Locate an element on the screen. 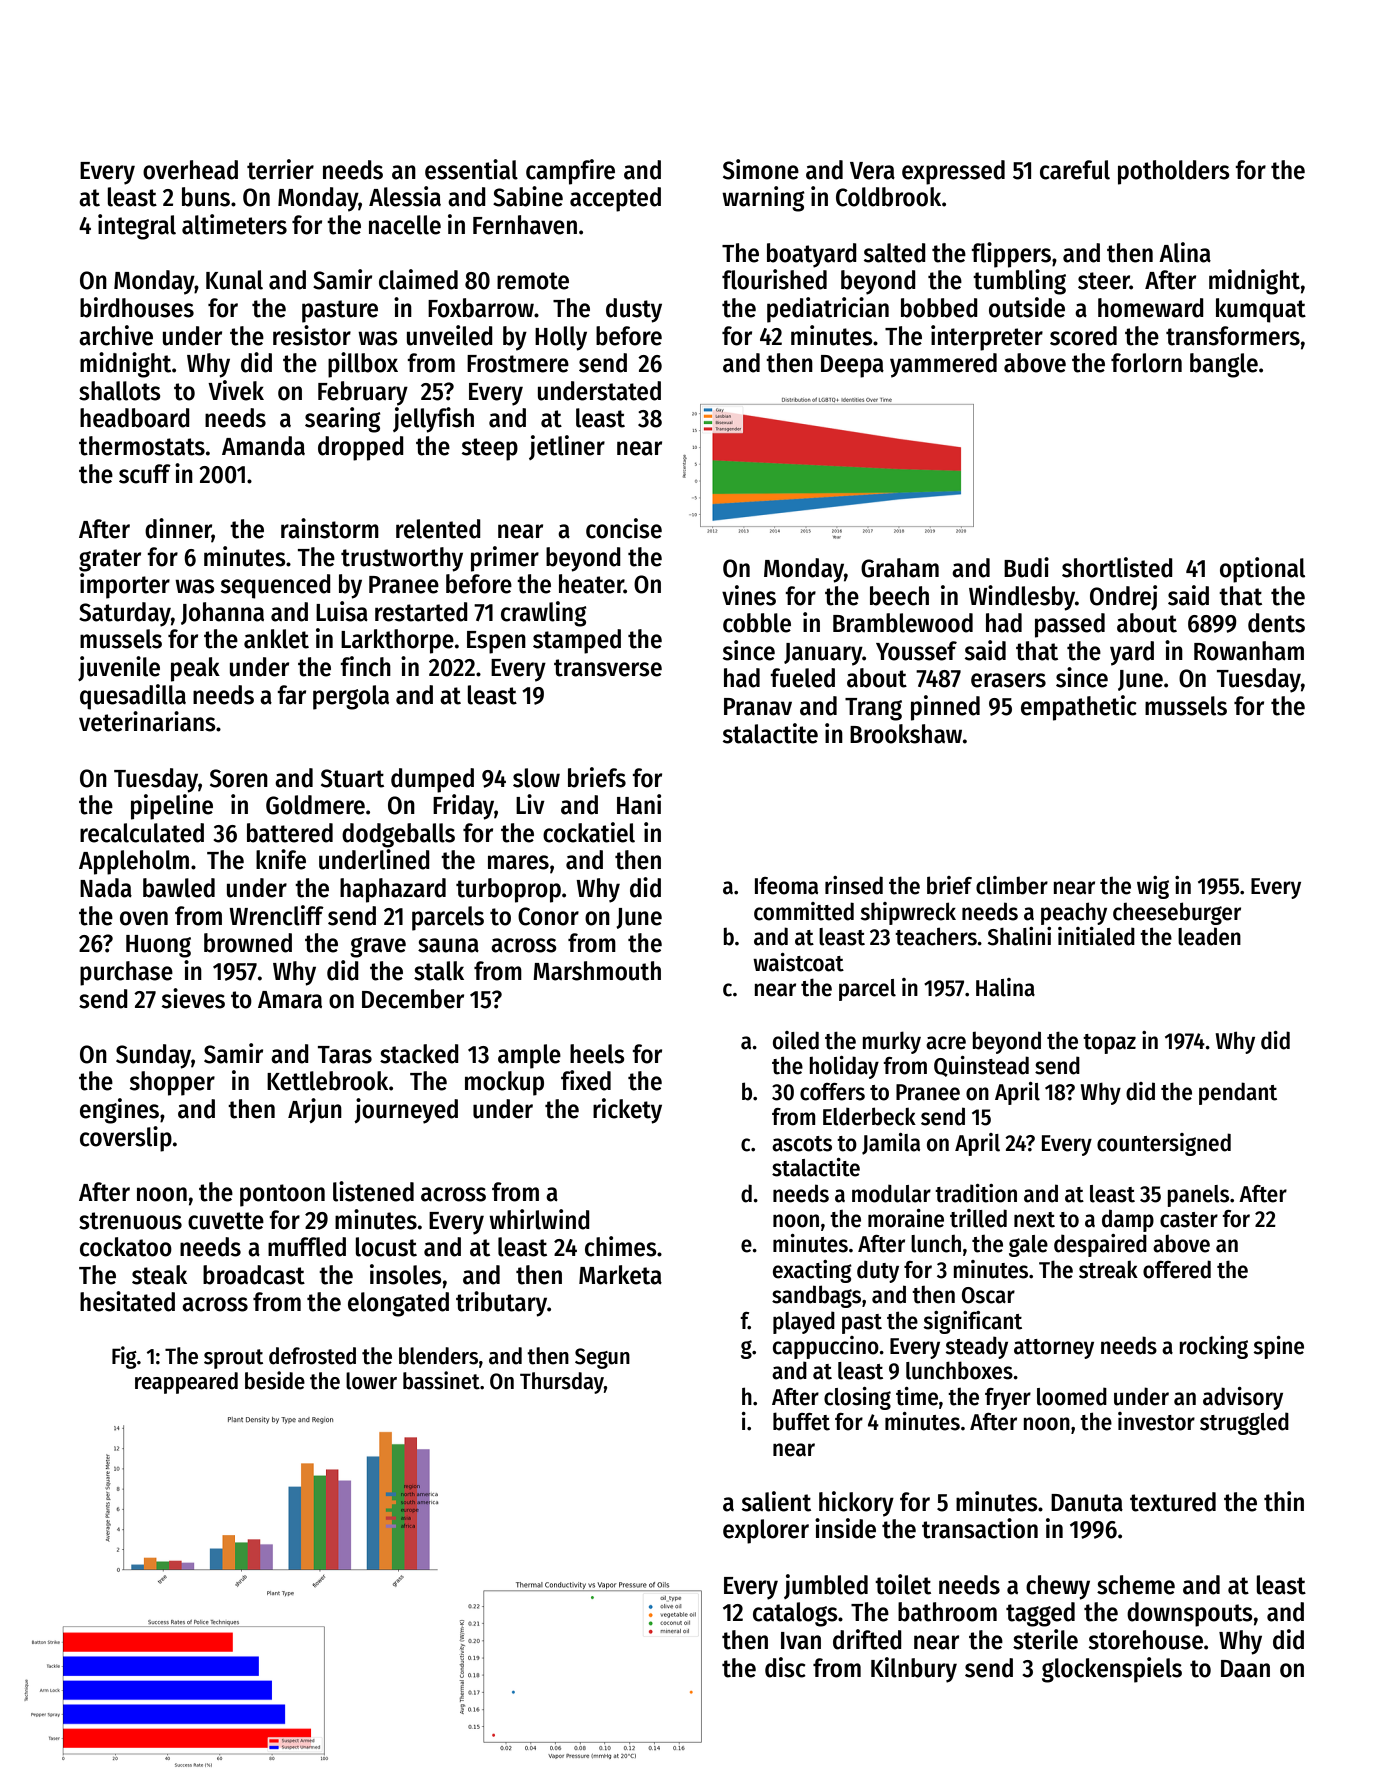  reappeared is located at coordinates (186, 1383).
